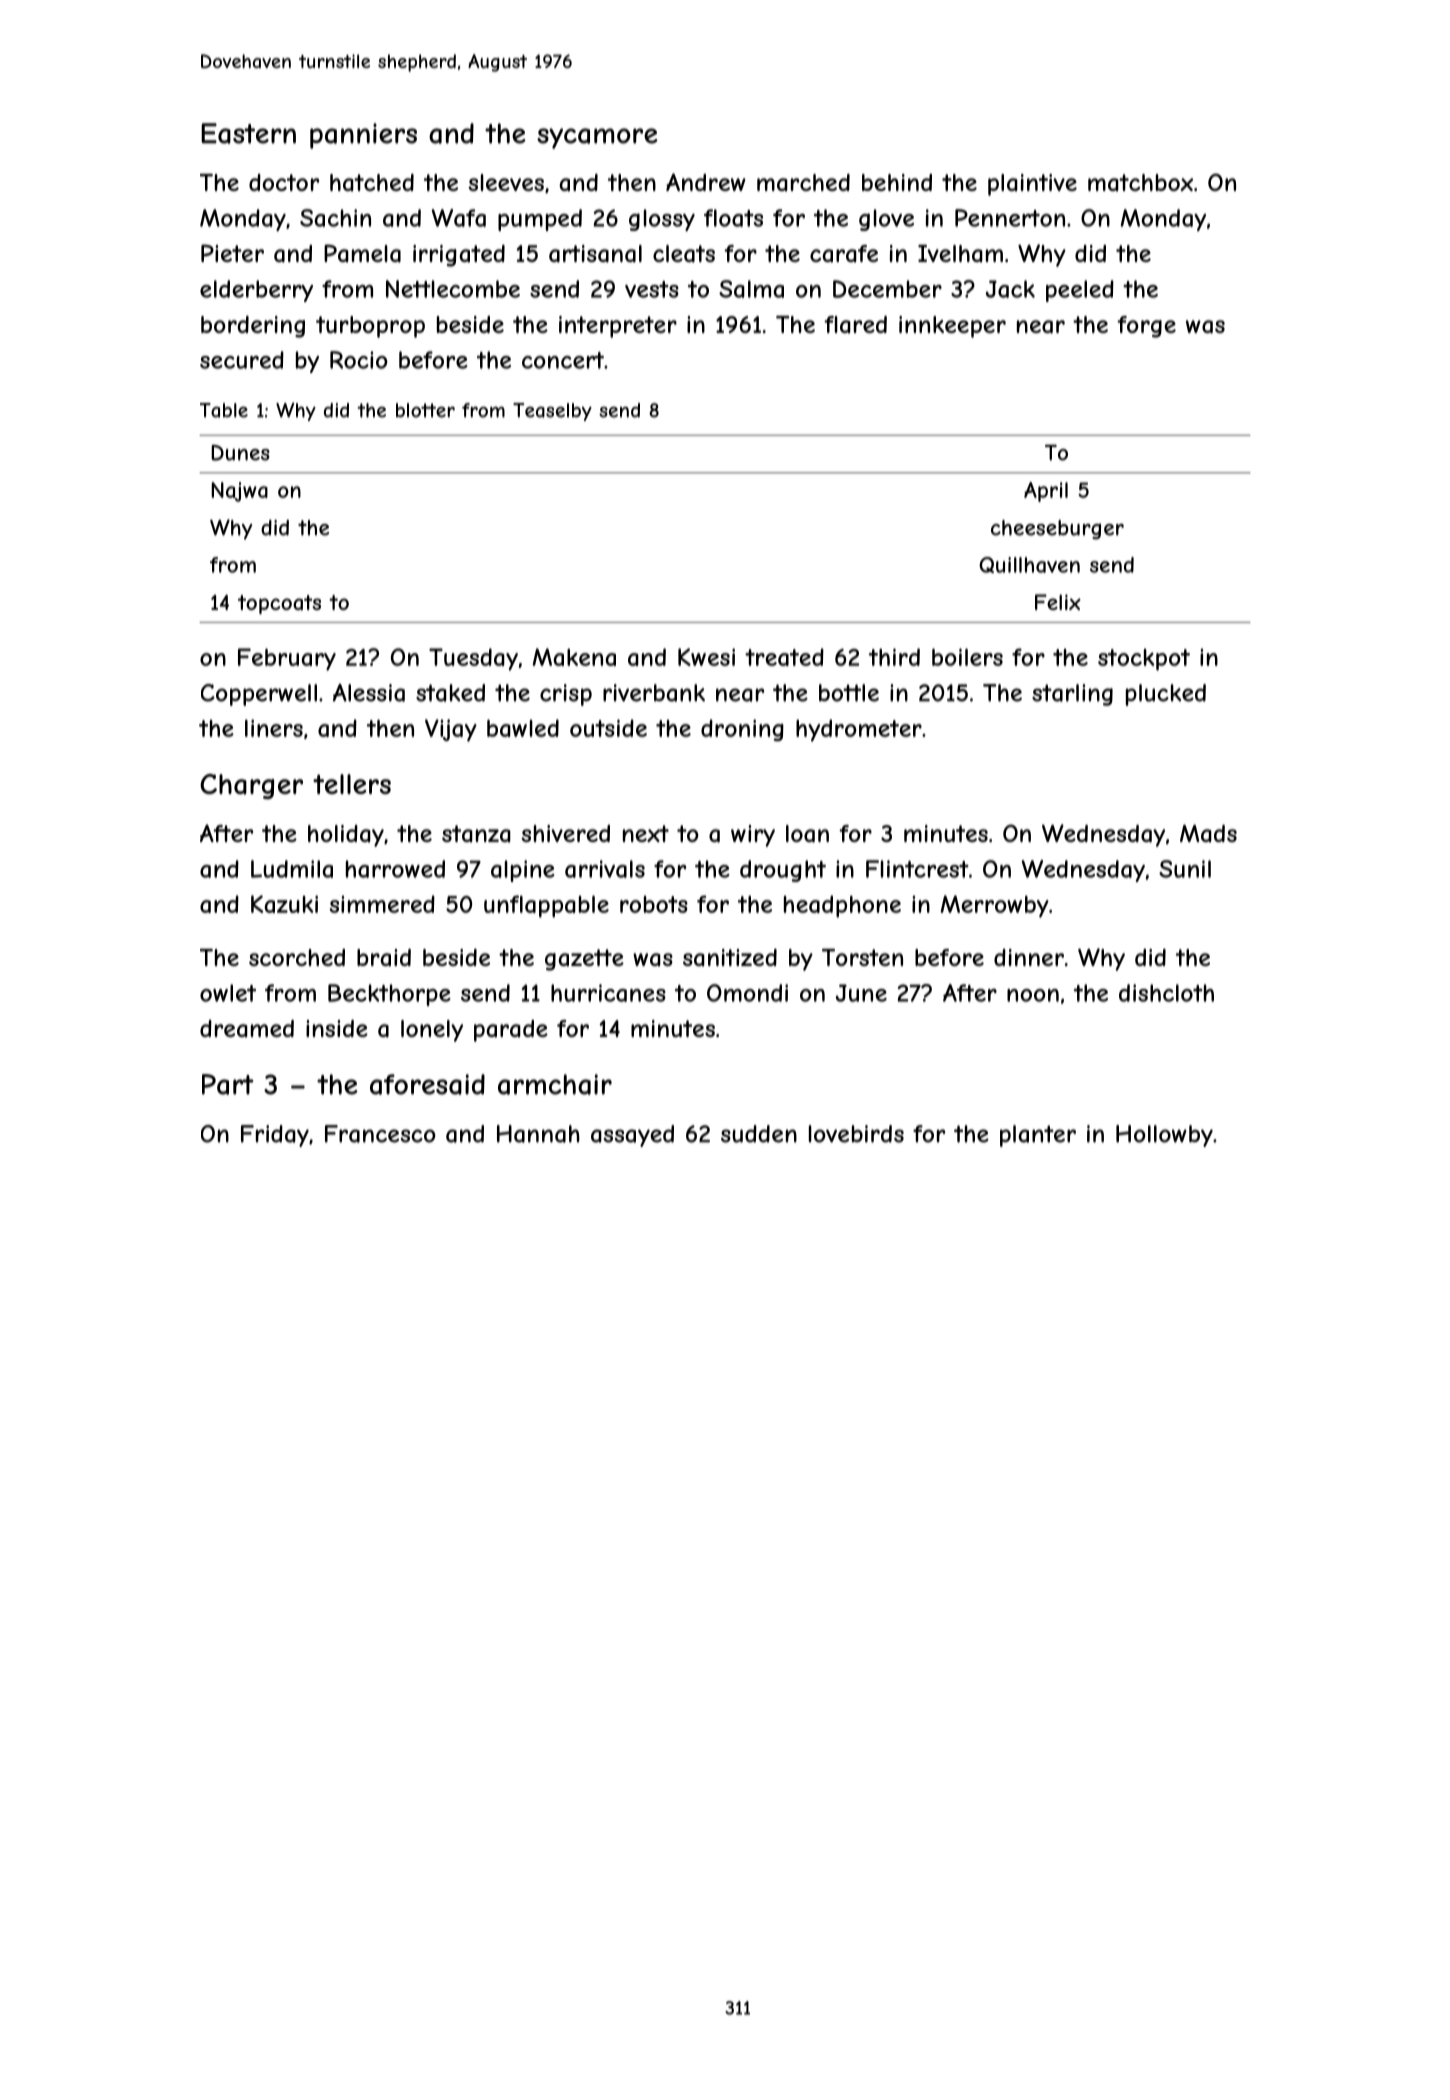  I want to click on April, so click(1046, 492).
